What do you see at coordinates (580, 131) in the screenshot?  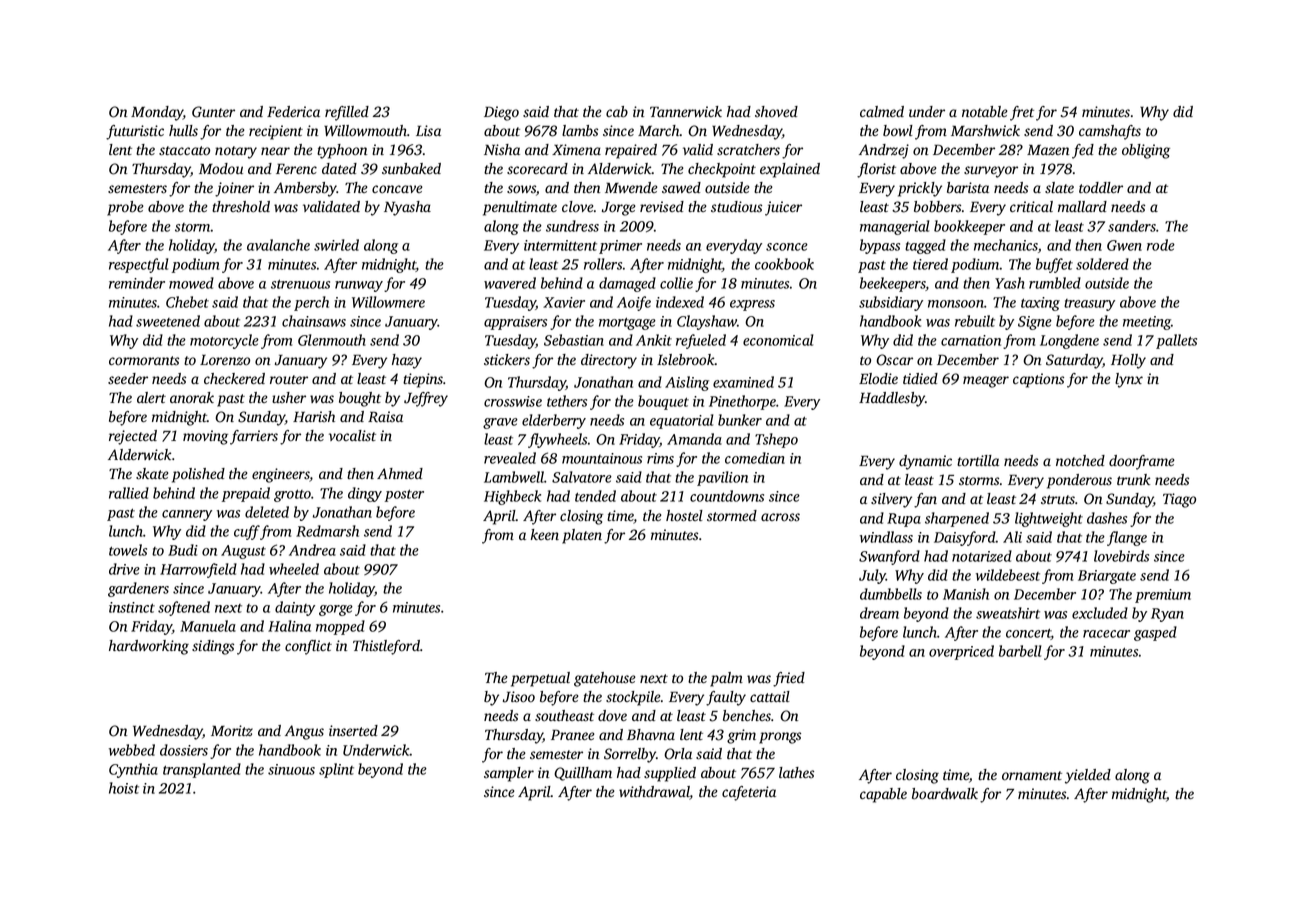 I see `lambs` at bounding box center [580, 131].
